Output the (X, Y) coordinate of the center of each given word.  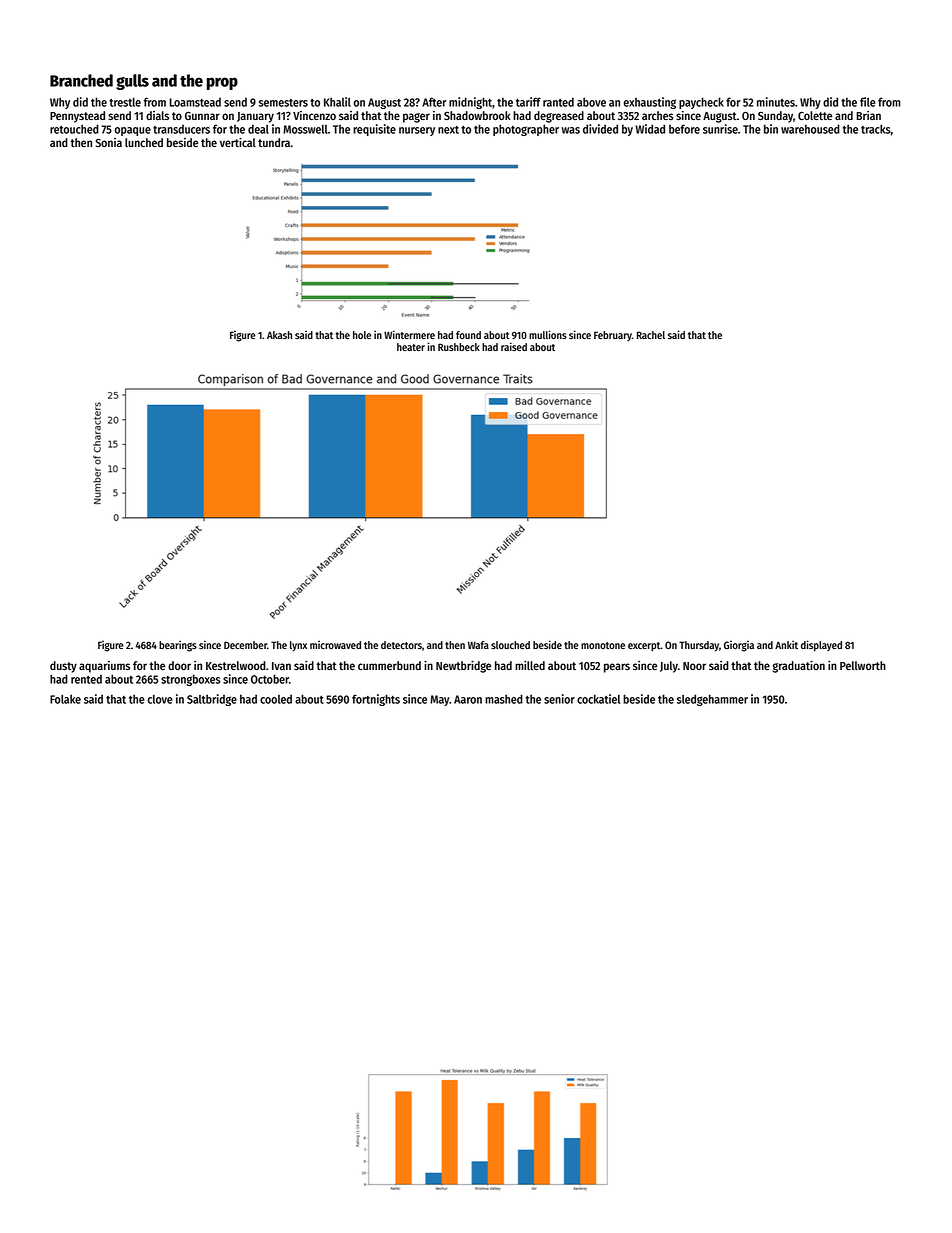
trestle (125, 102)
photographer (526, 130)
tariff (528, 102)
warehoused (810, 129)
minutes (776, 102)
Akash (279, 335)
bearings (178, 646)
